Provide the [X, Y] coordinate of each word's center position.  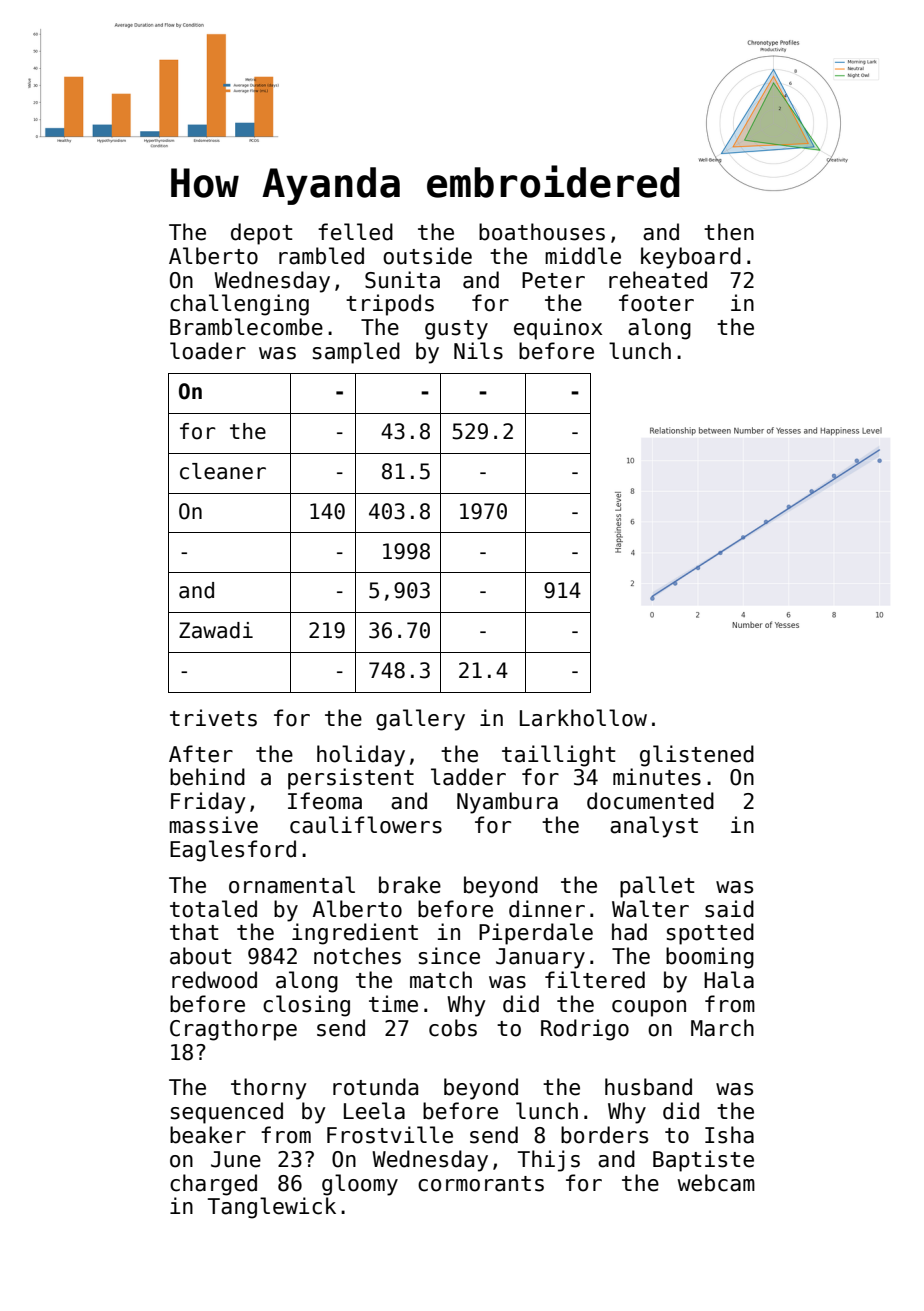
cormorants [481, 1184]
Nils [478, 351]
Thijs [549, 1161]
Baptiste [703, 1161]
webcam [716, 1183]
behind [207, 777]
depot [262, 234]
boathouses [542, 232]
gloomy [360, 1185]
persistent [351, 779]
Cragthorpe [233, 1030]
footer [656, 303]
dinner [547, 909]
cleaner [223, 471]
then [729, 232]
